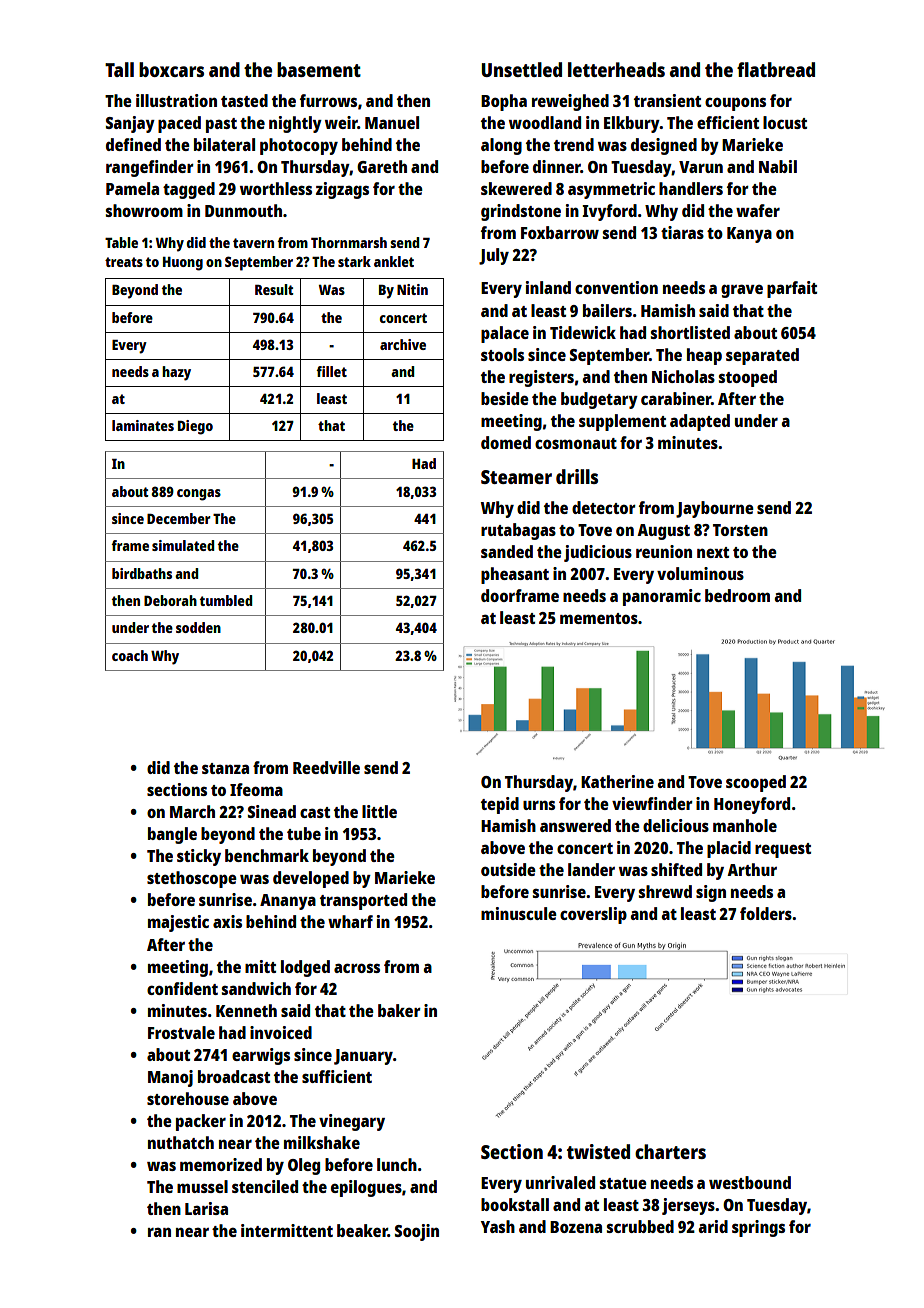  What do you see at coordinates (521, 69) in the image?
I see `Unsettled` at bounding box center [521, 69].
